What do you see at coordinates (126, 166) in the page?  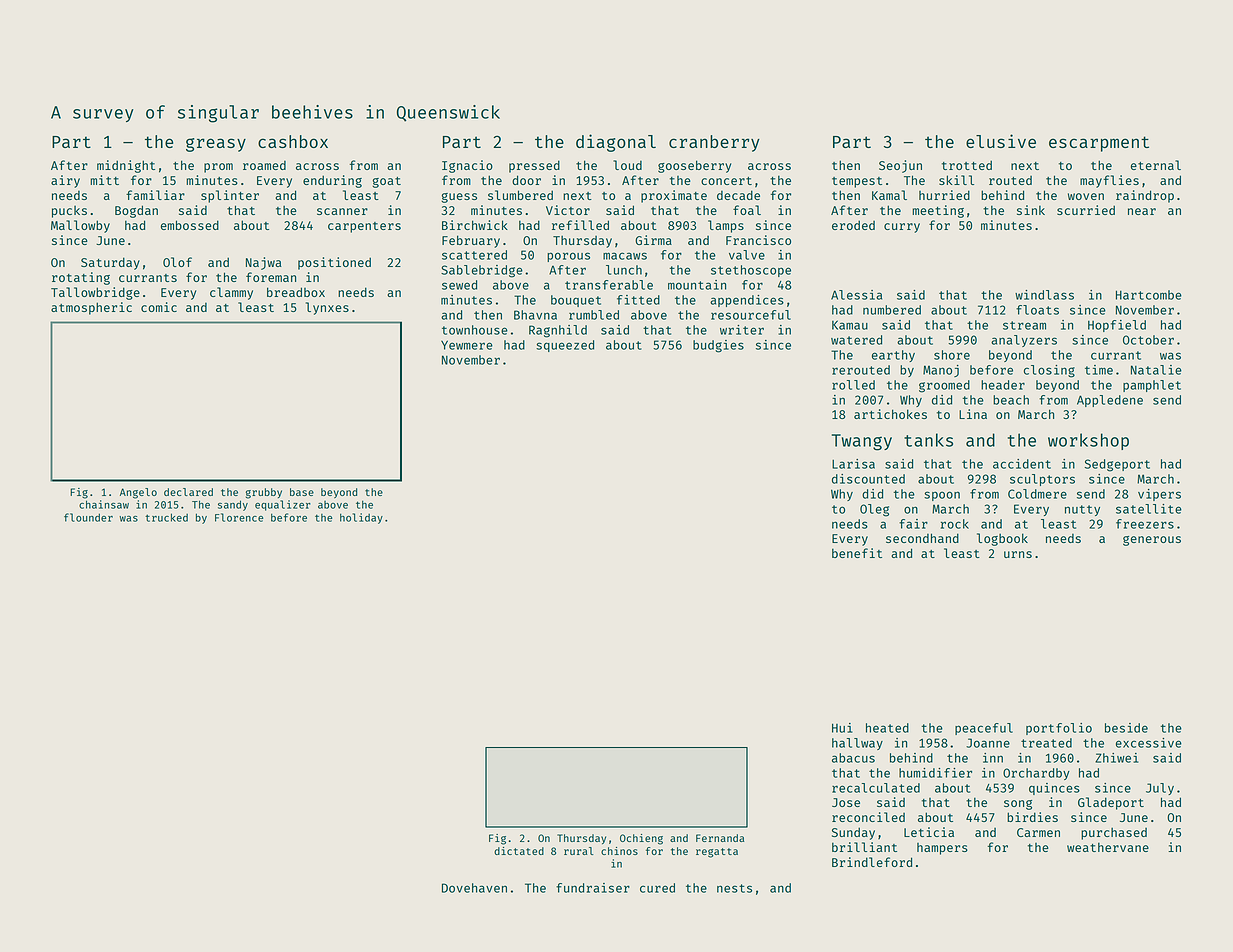 I see `midnight` at bounding box center [126, 166].
